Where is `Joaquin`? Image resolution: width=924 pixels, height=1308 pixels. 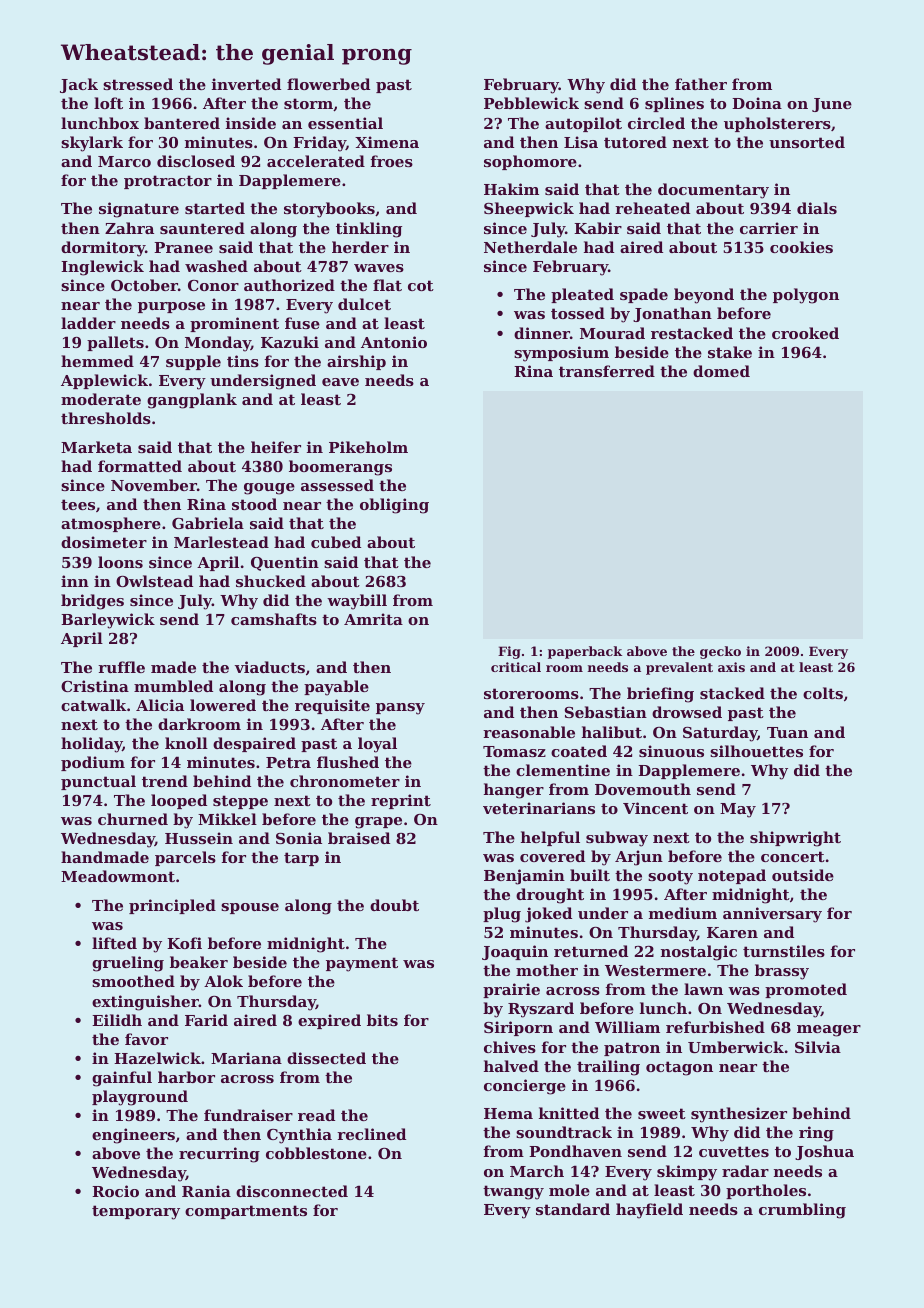 Joaquin is located at coordinates (515, 952).
